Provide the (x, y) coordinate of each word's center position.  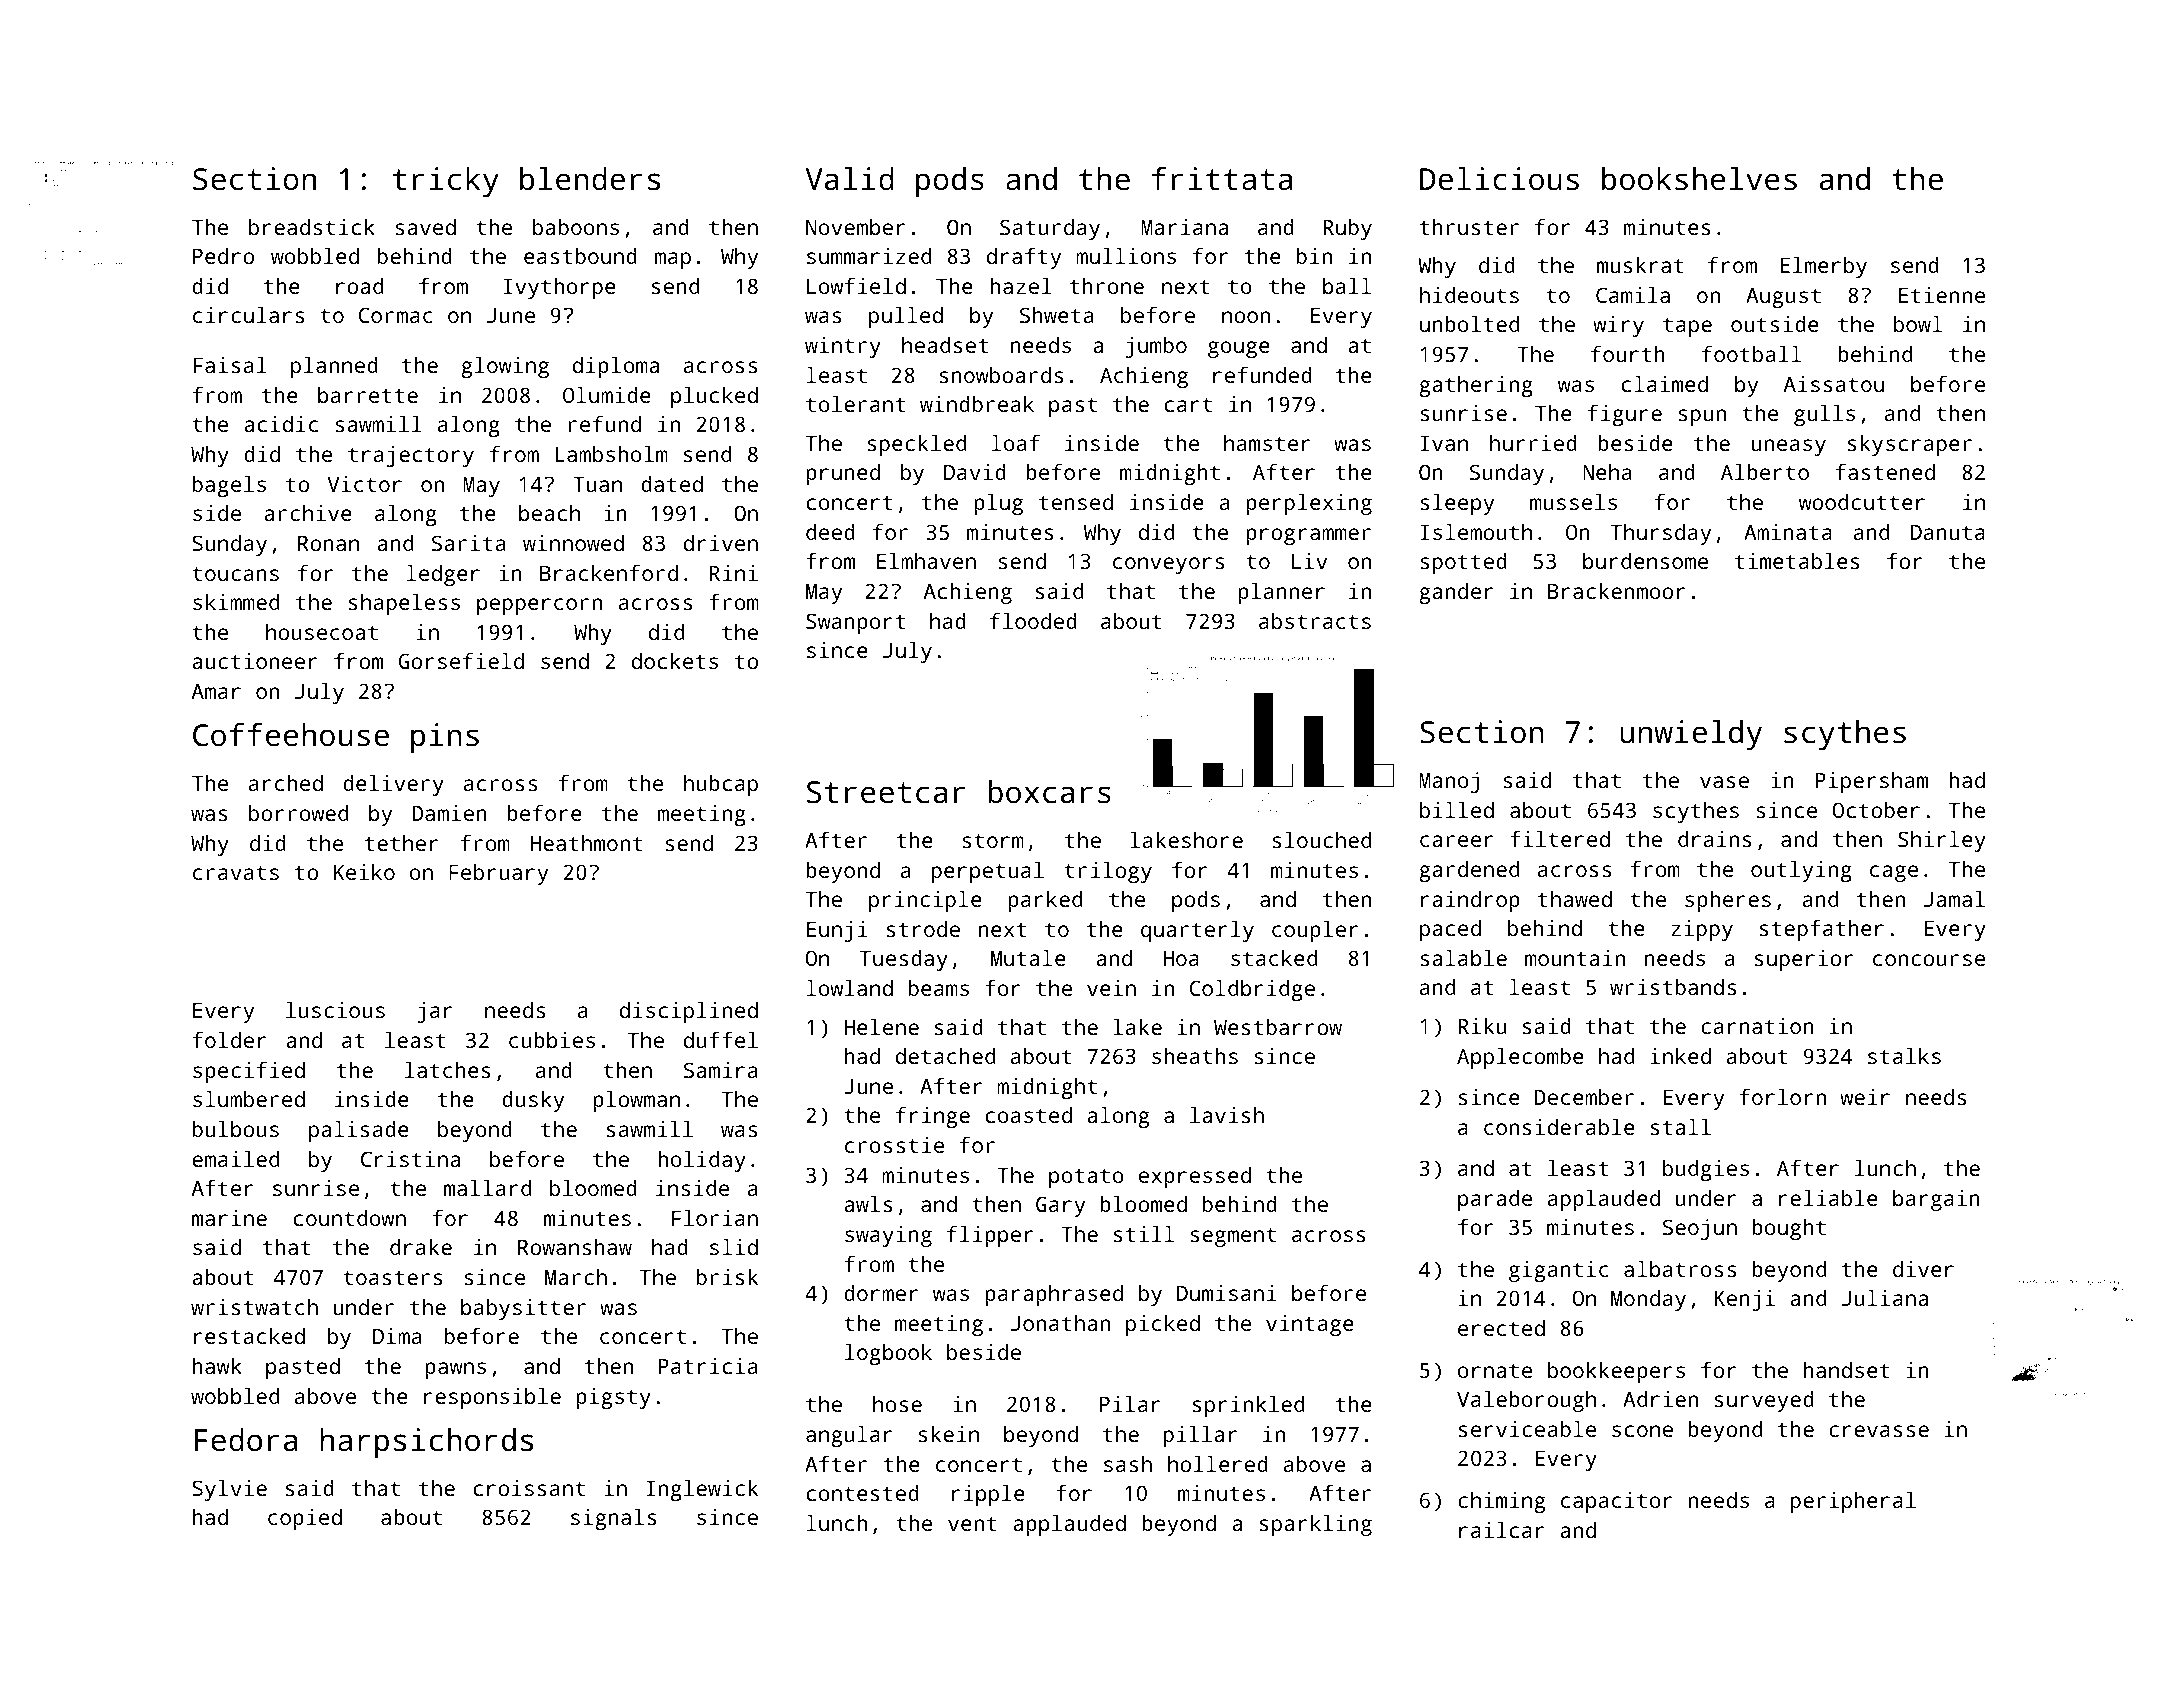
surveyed (1764, 1401)
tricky (446, 182)
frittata (1222, 179)
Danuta (1948, 532)
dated (672, 484)
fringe (933, 1117)
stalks (1904, 1056)
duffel (721, 1039)
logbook (888, 1354)
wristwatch (254, 1307)
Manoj (1449, 782)
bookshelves (1699, 179)
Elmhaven (926, 561)
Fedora (246, 1440)
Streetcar (886, 792)
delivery (393, 785)
